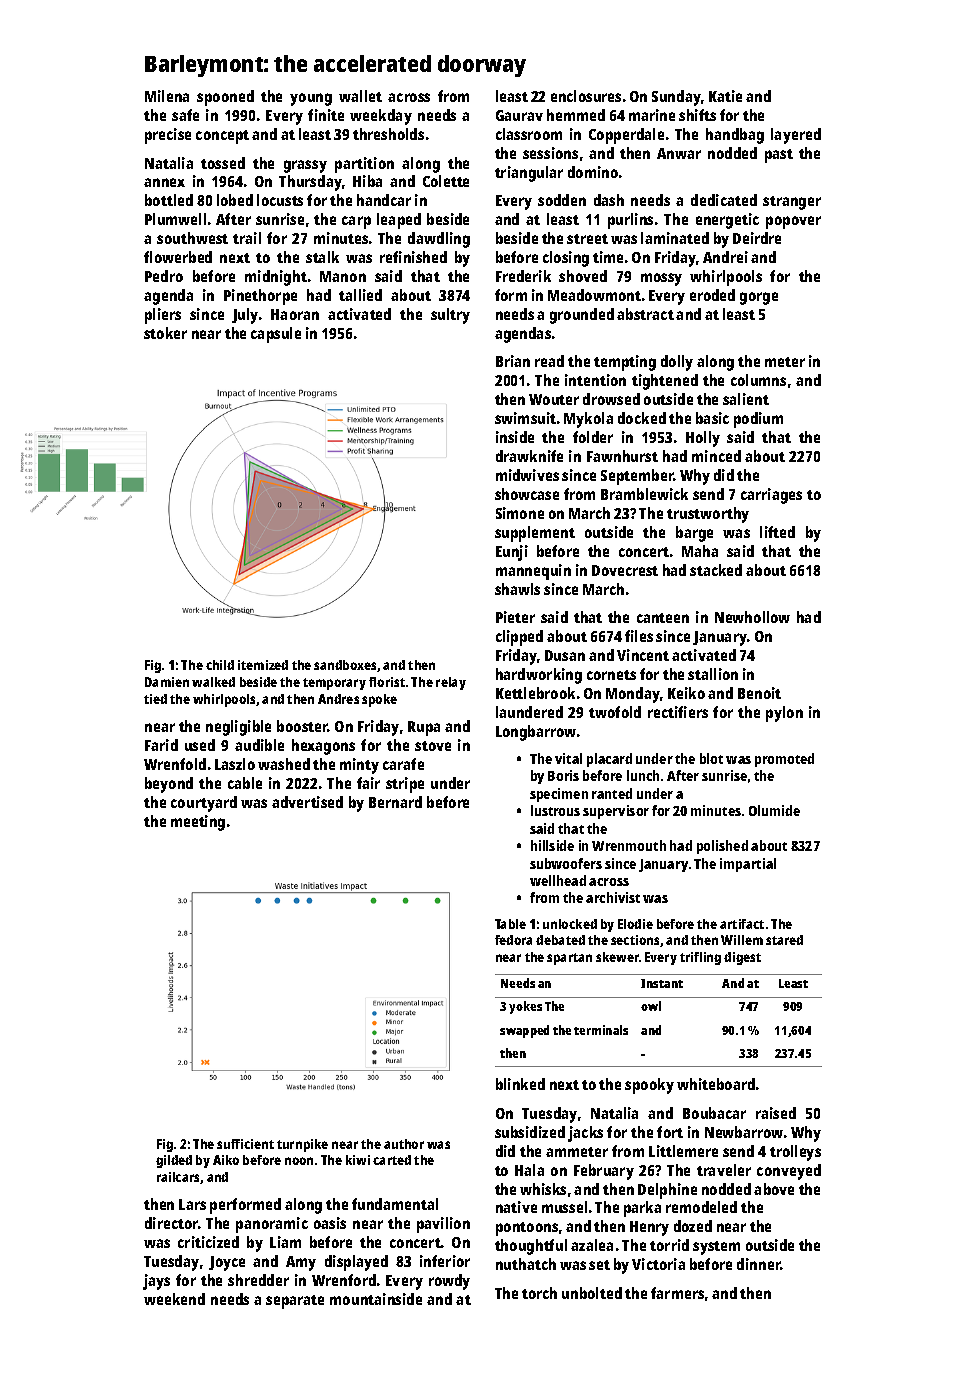 The height and width of the screenshot is (1400, 966). I want to click on Eunji, so click(512, 553).
